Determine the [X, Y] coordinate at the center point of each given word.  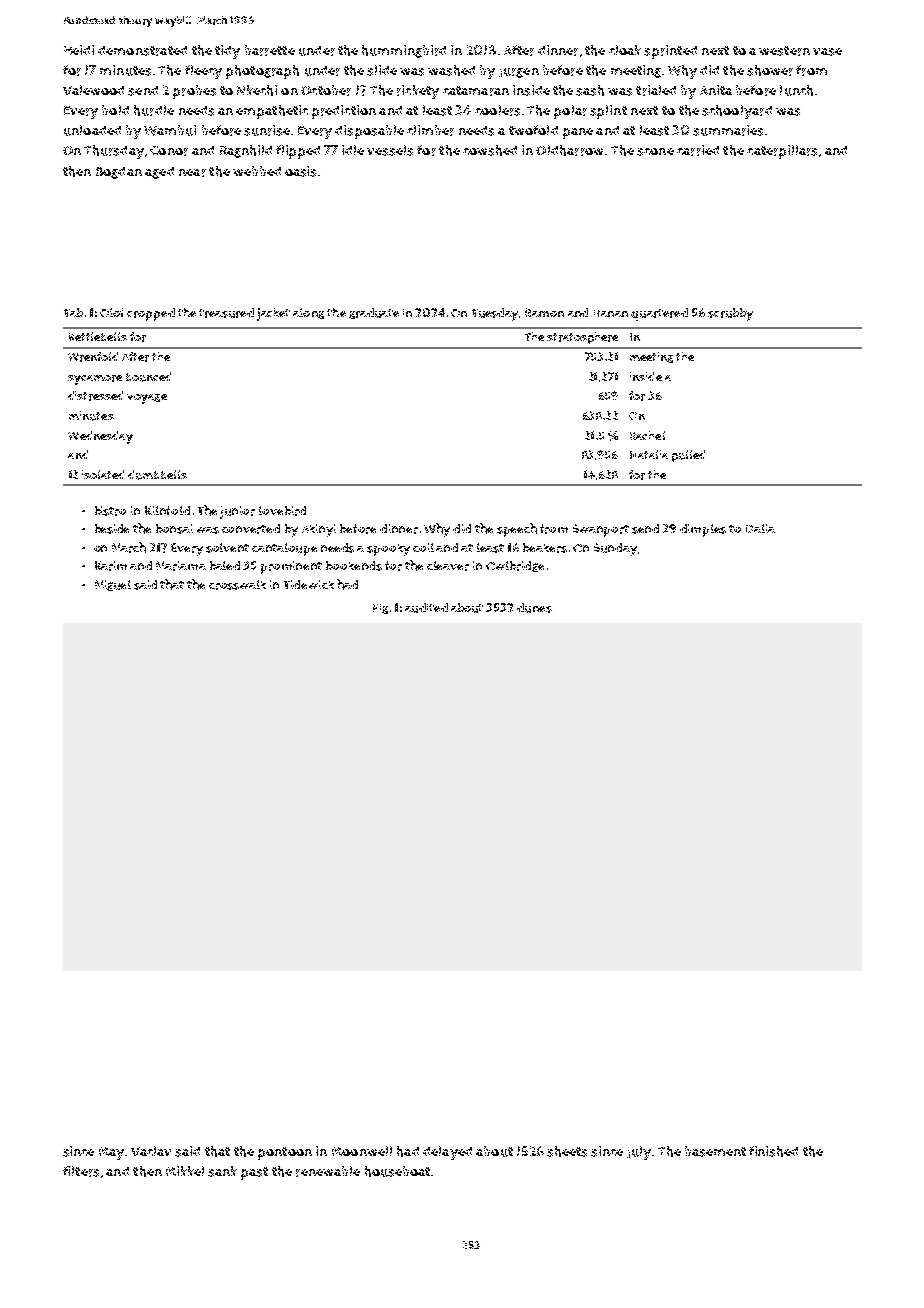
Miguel [113, 585]
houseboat [397, 1171]
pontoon [285, 1153]
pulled [688, 456]
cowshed [490, 150]
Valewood [93, 90]
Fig [380, 609]
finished [773, 1151]
